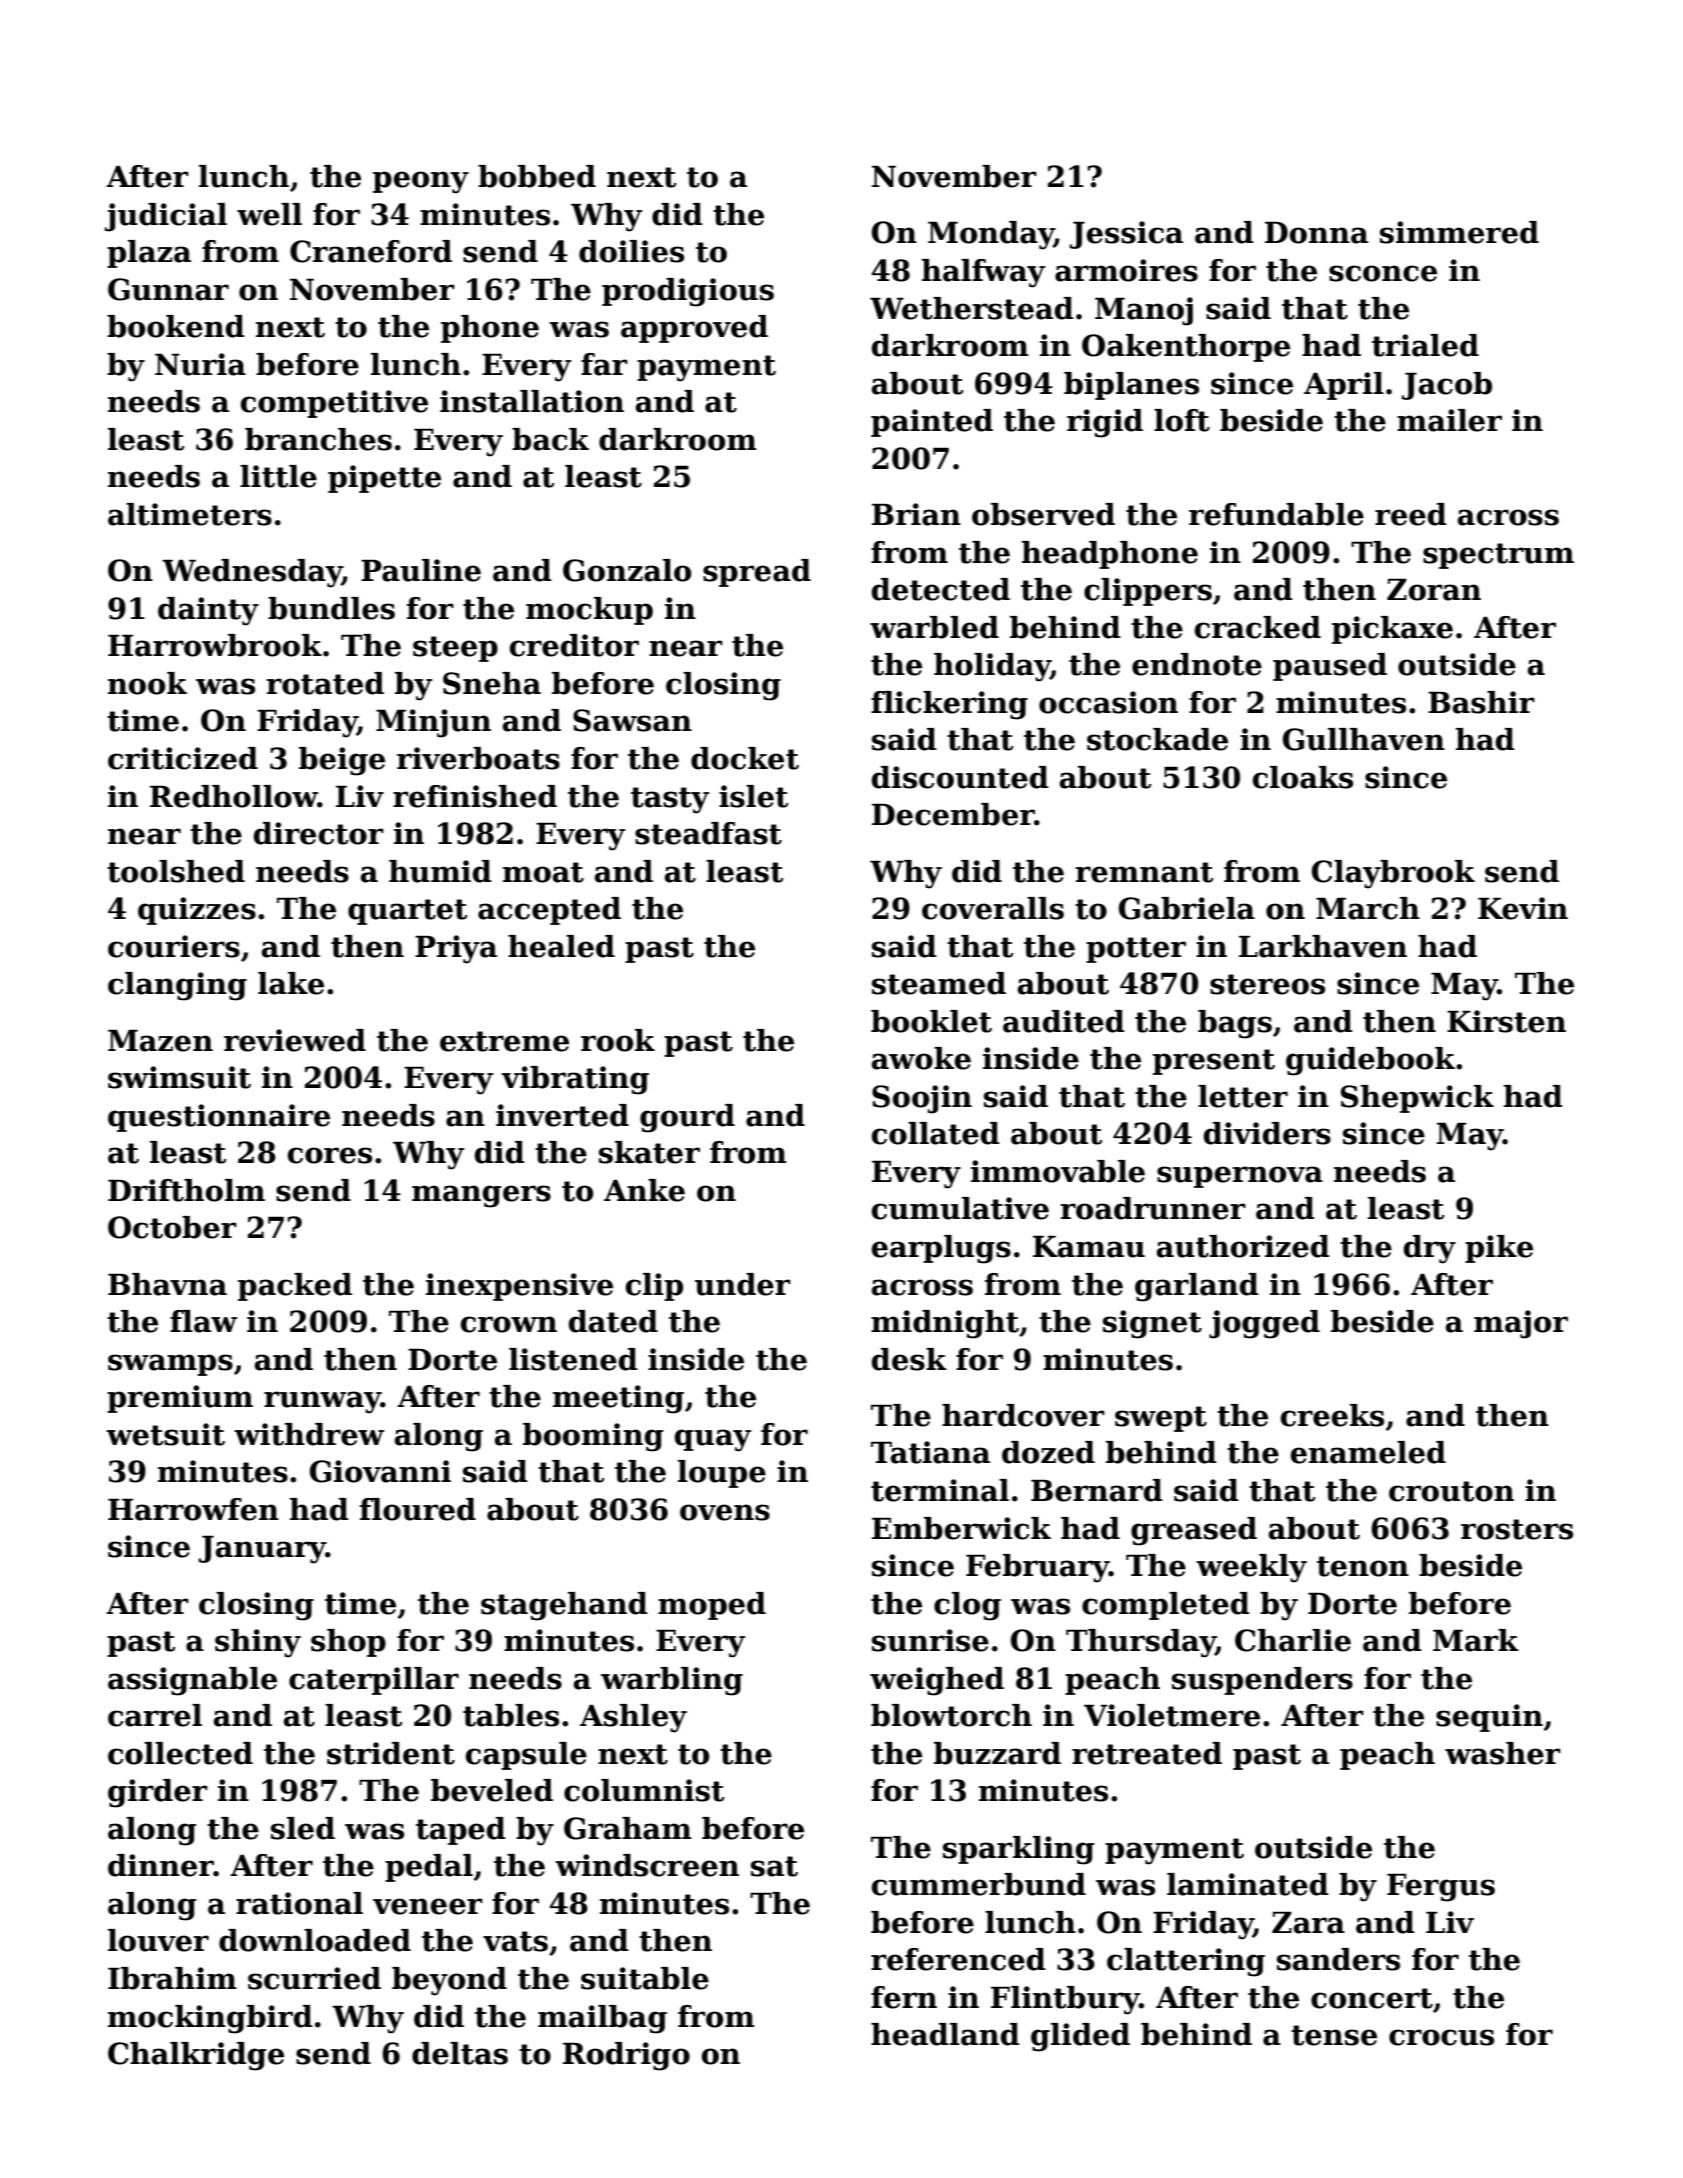  Describe the element at coordinates (455, 649) in the page. I see `steep` at that location.
